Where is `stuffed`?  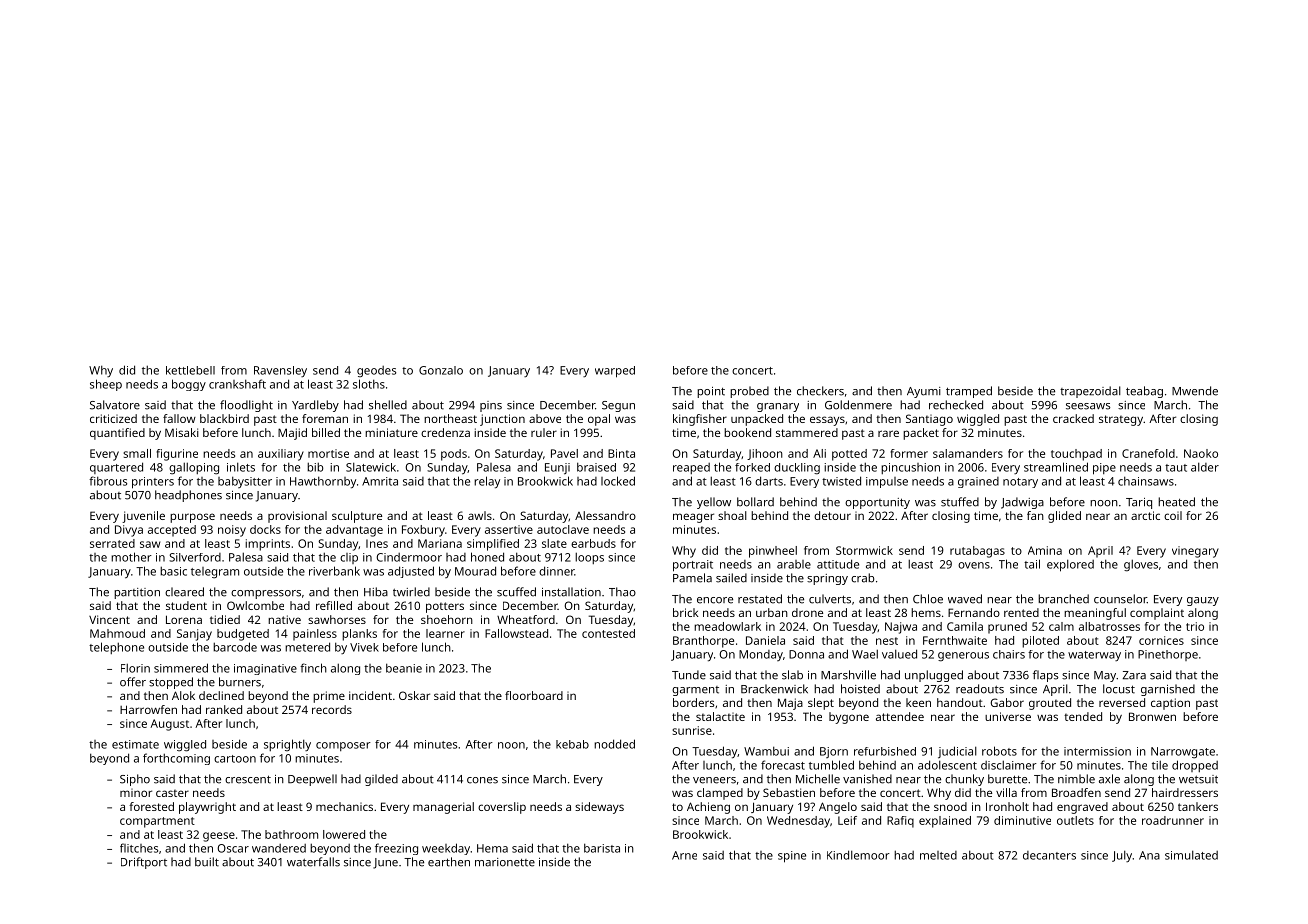
stuffed is located at coordinates (960, 502).
